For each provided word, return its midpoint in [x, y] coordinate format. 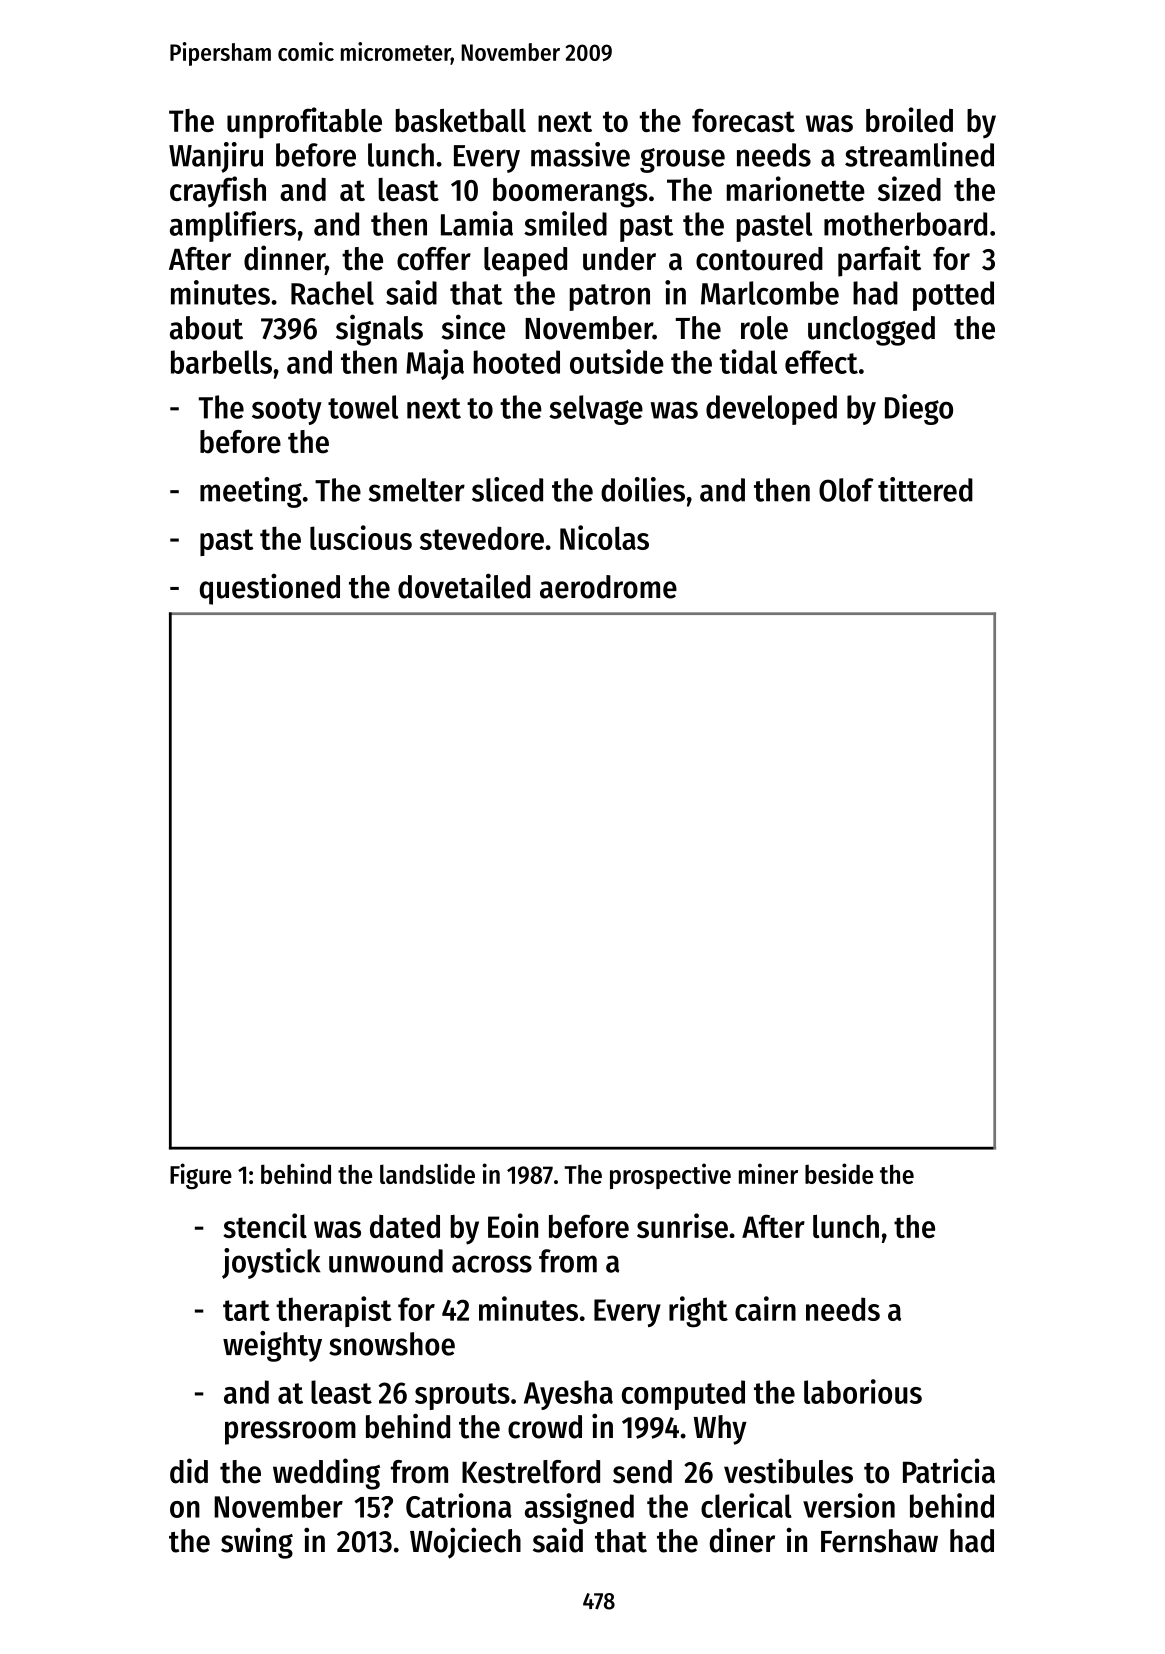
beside [839, 1173]
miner [768, 1173]
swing [257, 1543]
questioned [270, 589]
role [764, 328]
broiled [909, 119]
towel [363, 407]
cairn [765, 1308]
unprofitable [304, 123]
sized [909, 188]
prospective [670, 1176]
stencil [265, 1225]
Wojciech [465, 1543]
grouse [682, 160]
